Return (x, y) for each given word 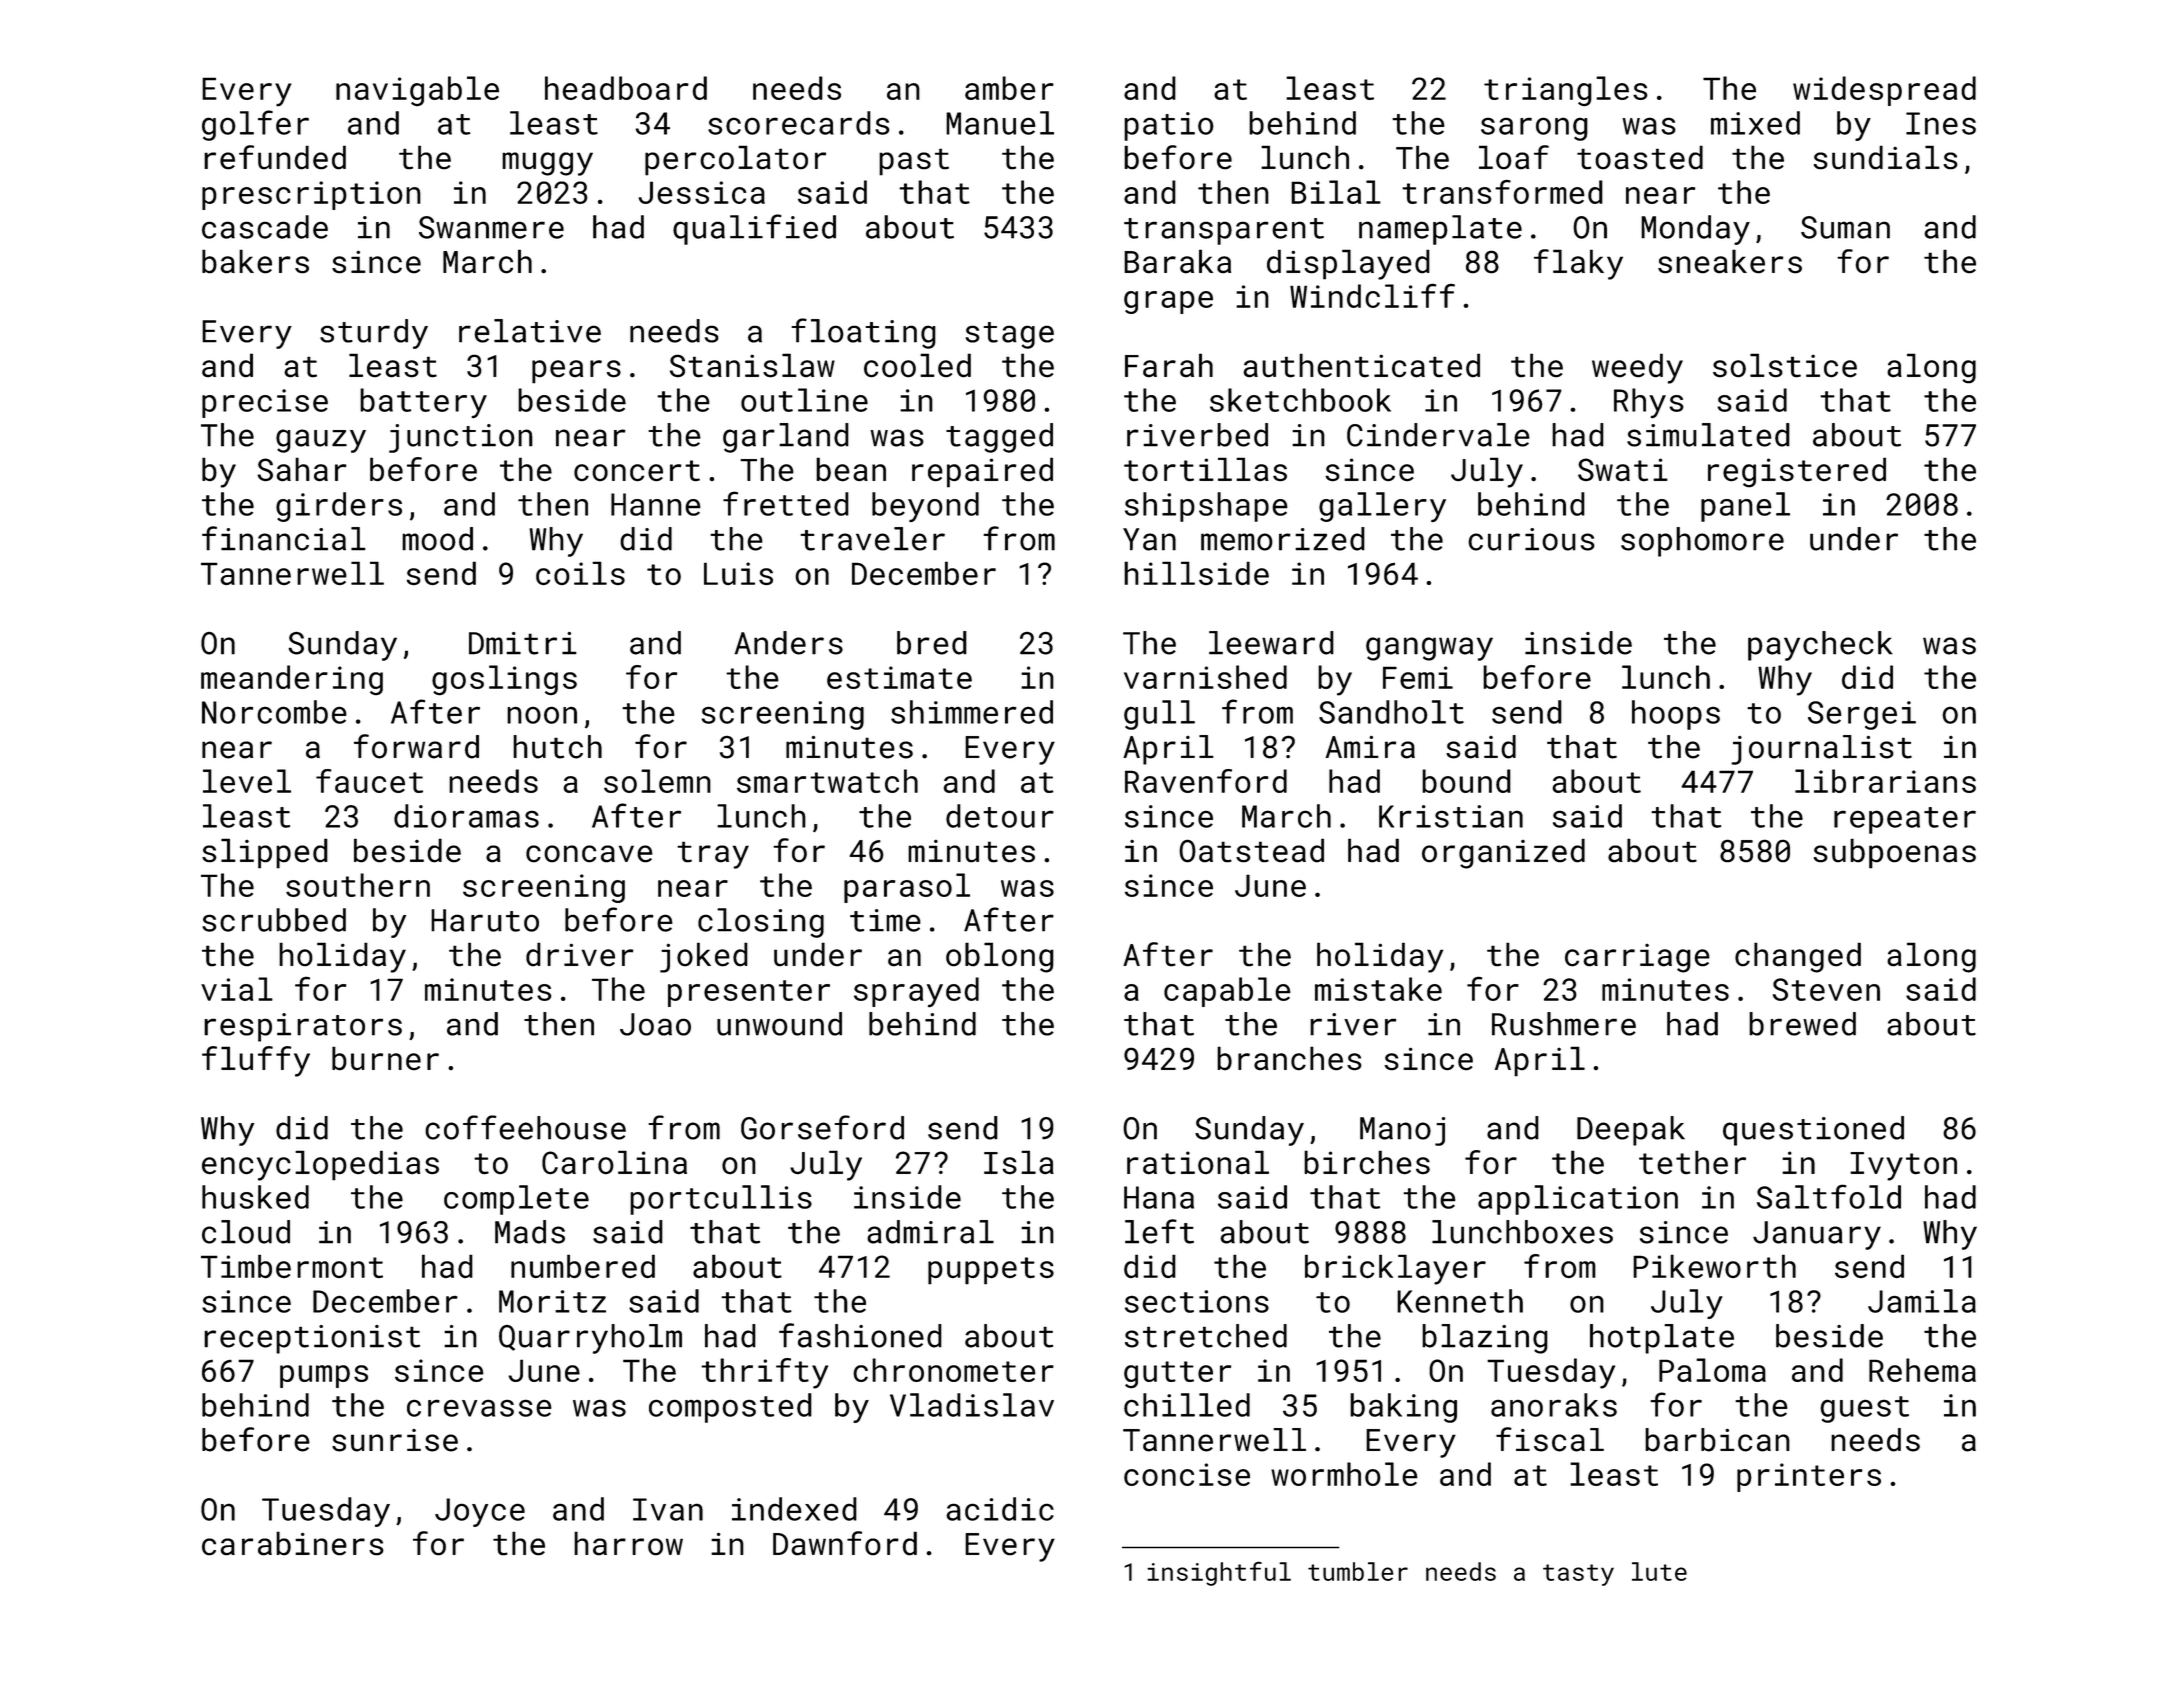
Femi (1418, 677)
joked (704, 957)
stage (1010, 335)
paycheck (1820, 646)
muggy (547, 164)
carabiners (293, 1543)
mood (437, 539)
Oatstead (1251, 850)
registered (1797, 472)
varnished (1205, 677)
